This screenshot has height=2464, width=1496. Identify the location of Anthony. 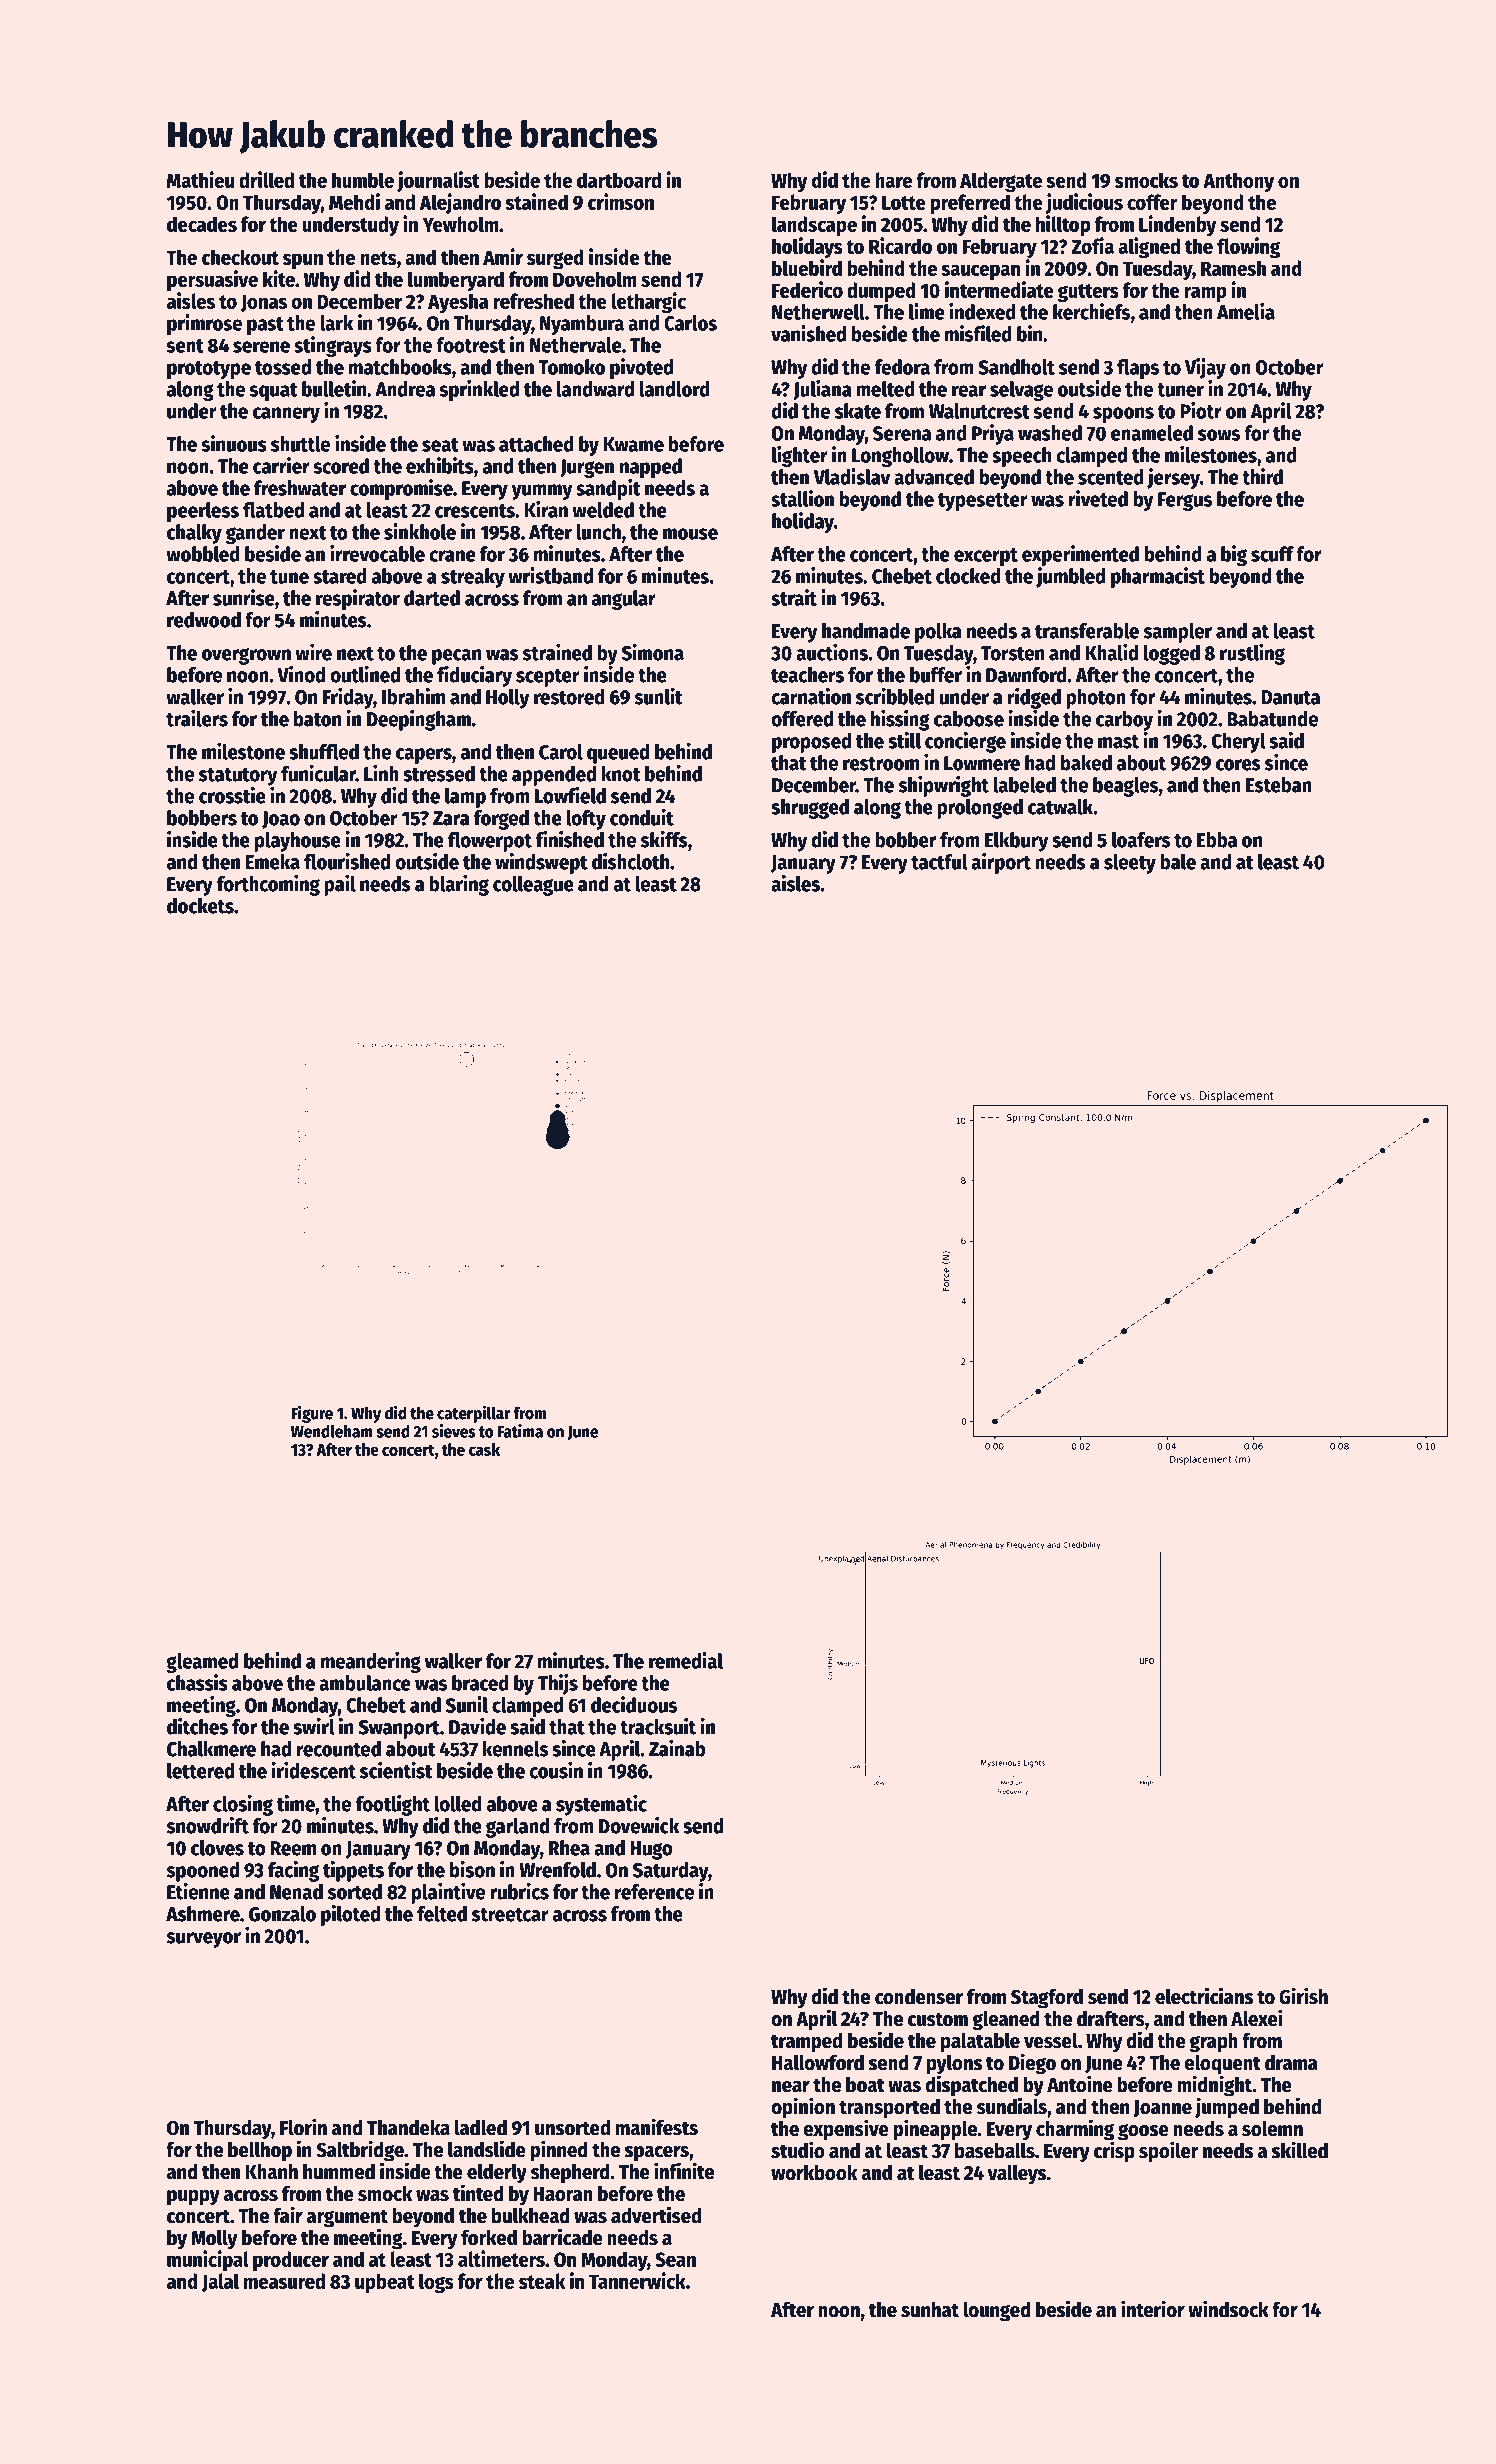
(1238, 182).
